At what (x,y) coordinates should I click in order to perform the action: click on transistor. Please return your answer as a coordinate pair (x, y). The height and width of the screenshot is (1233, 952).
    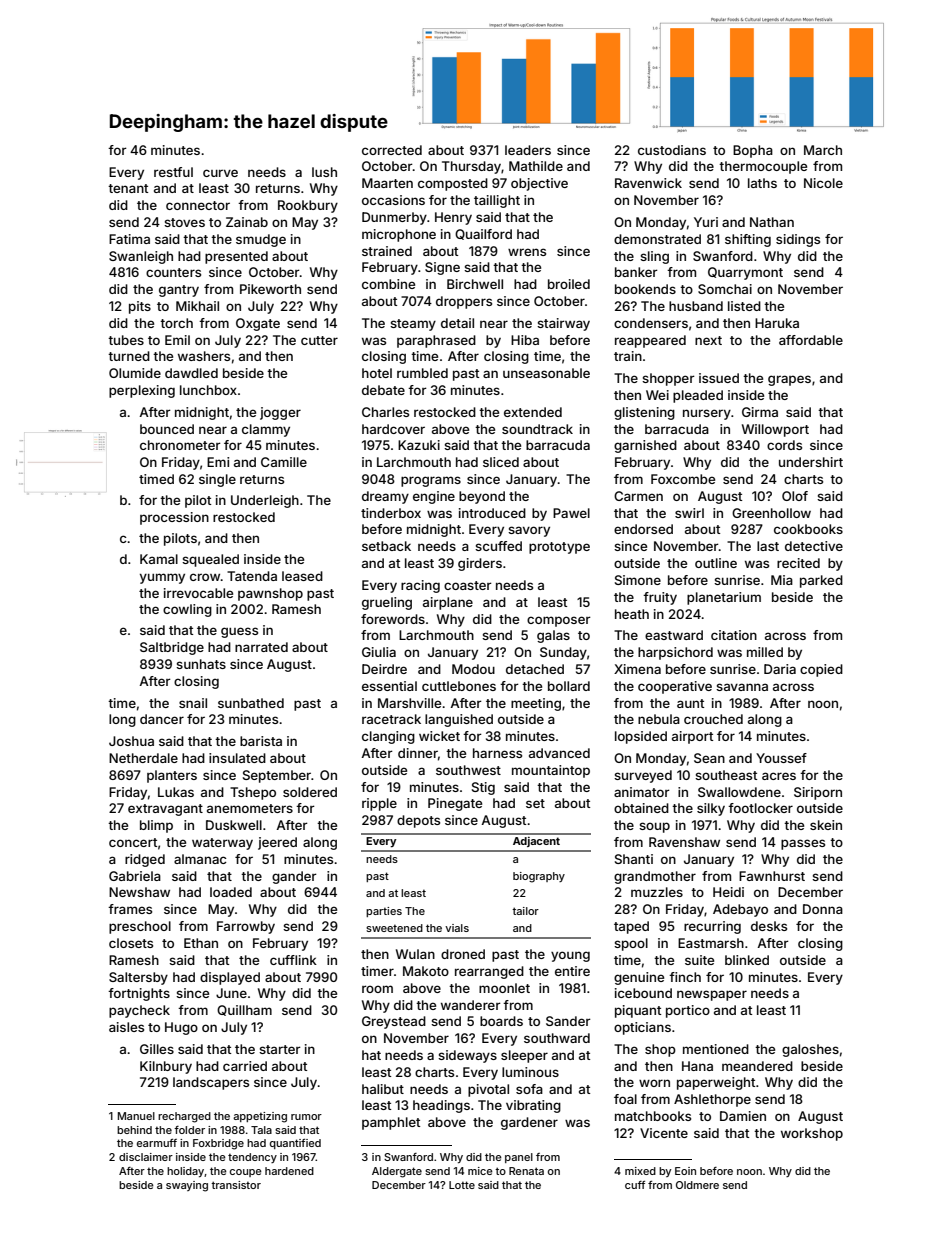
    Looking at the image, I should click on (236, 1185).
